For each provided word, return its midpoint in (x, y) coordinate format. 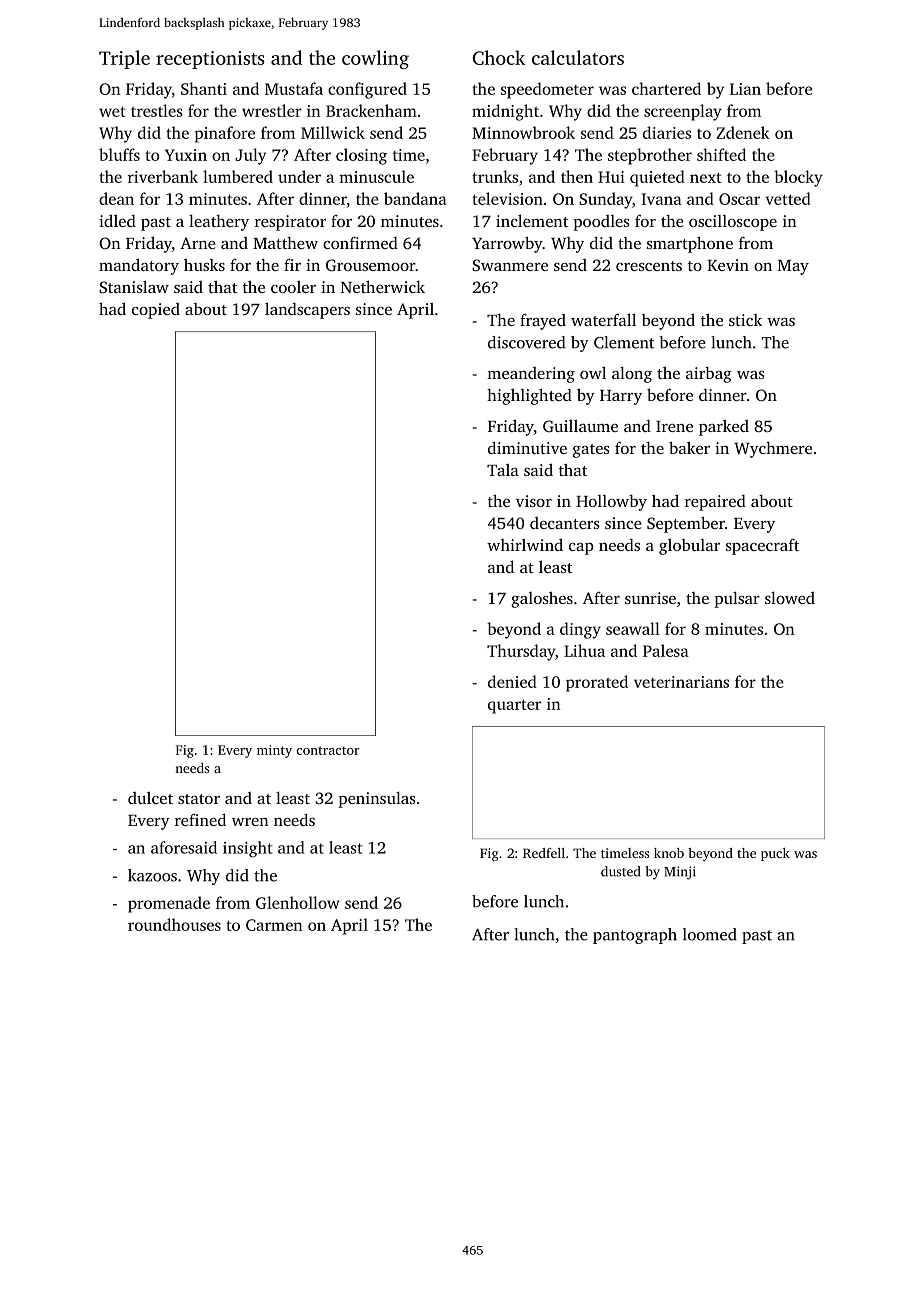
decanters (565, 523)
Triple (124, 59)
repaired (715, 503)
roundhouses (174, 924)
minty (274, 751)
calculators (578, 57)
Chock (499, 57)
